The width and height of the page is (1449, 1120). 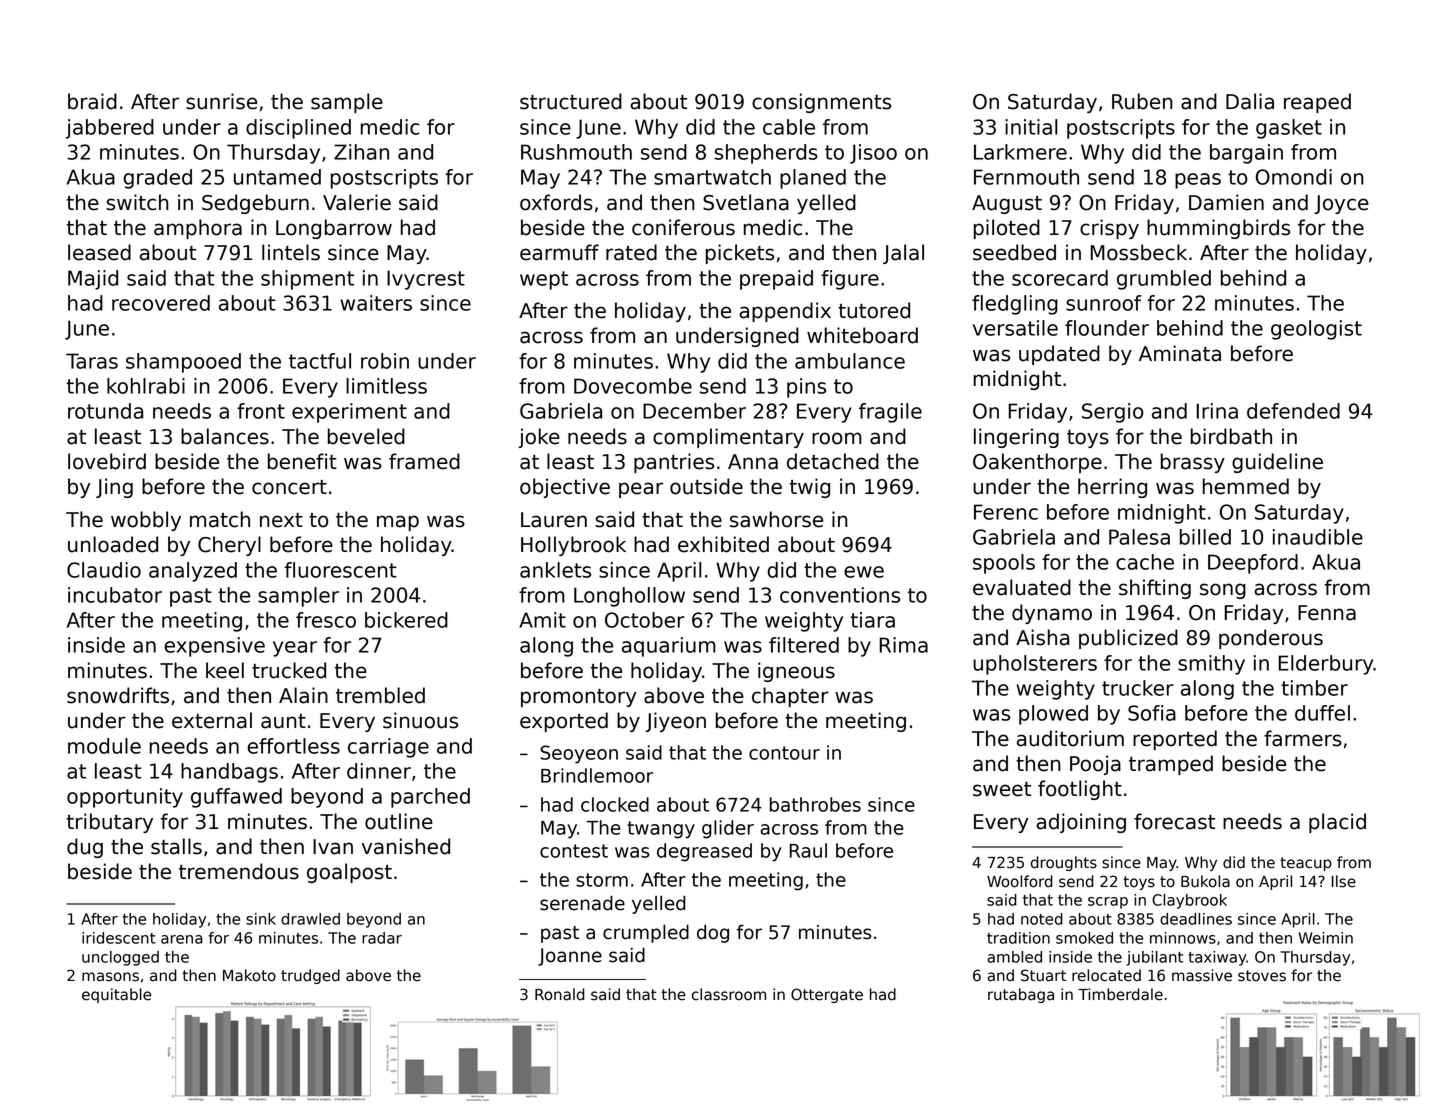 What do you see at coordinates (289, 487) in the page?
I see `concert` at bounding box center [289, 487].
